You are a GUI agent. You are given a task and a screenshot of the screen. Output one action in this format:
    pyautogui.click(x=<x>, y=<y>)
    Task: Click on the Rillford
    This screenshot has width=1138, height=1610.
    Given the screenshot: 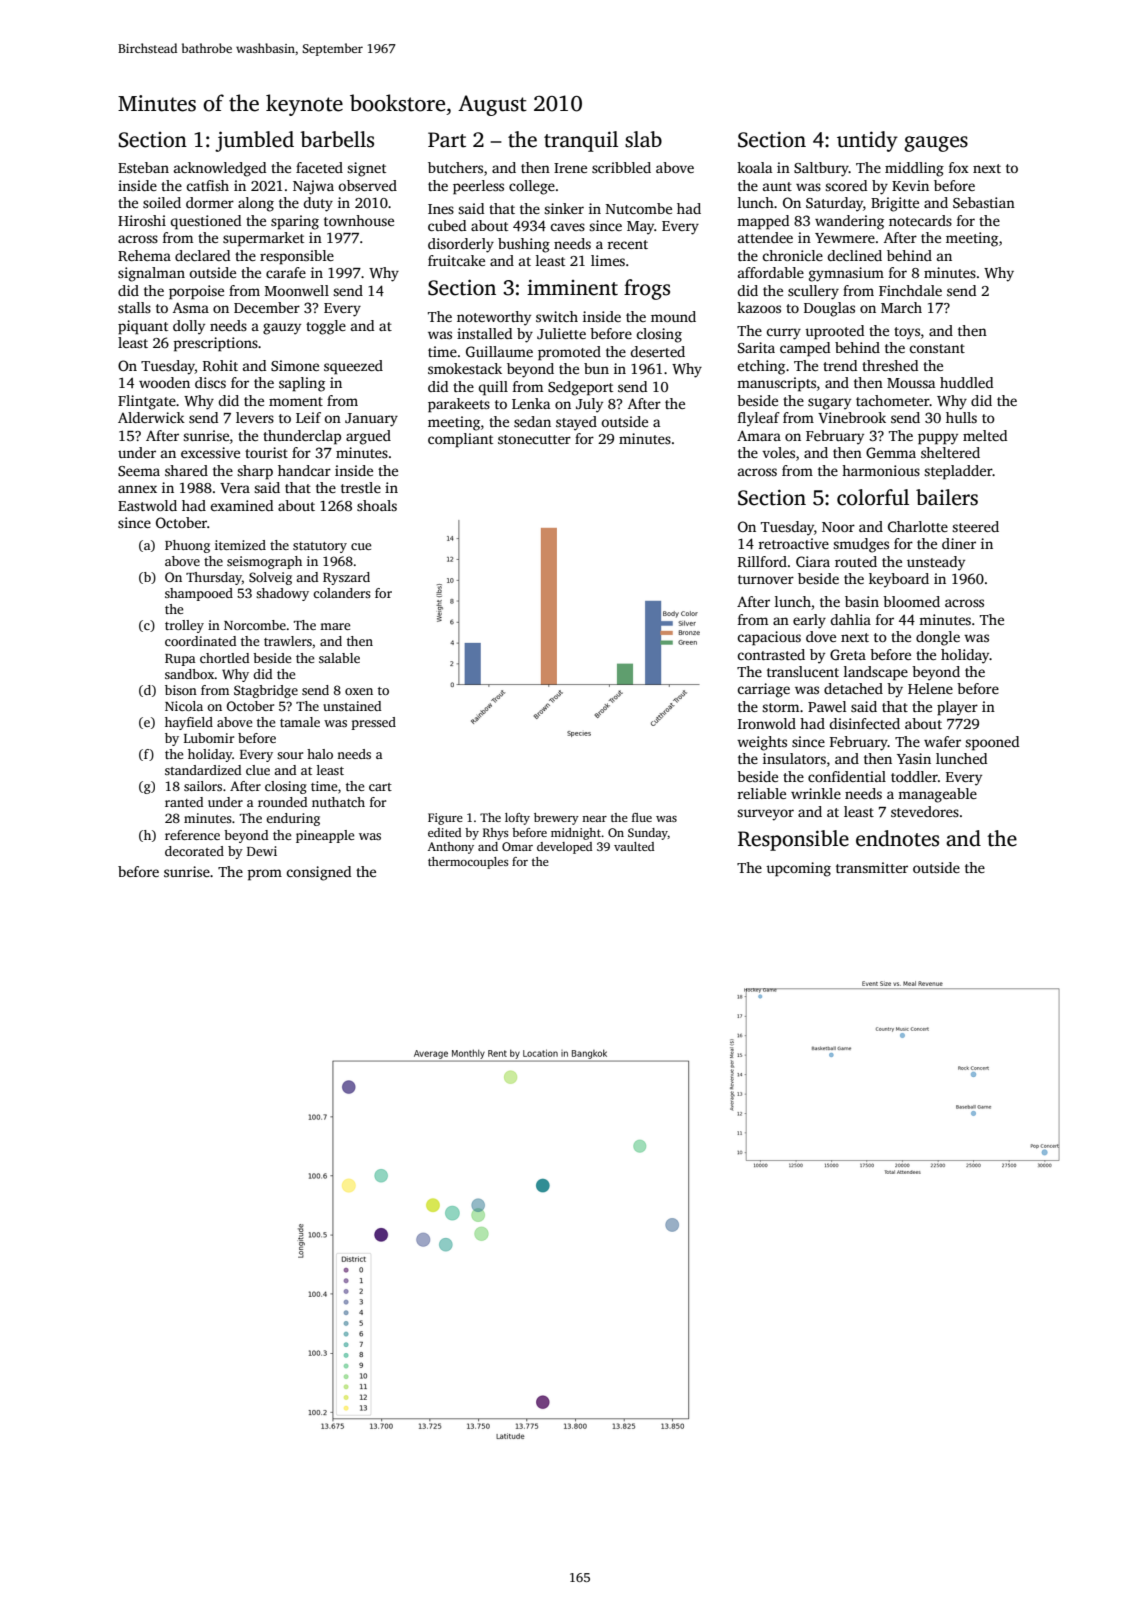 What is the action you would take?
    pyautogui.click(x=762, y=561)
